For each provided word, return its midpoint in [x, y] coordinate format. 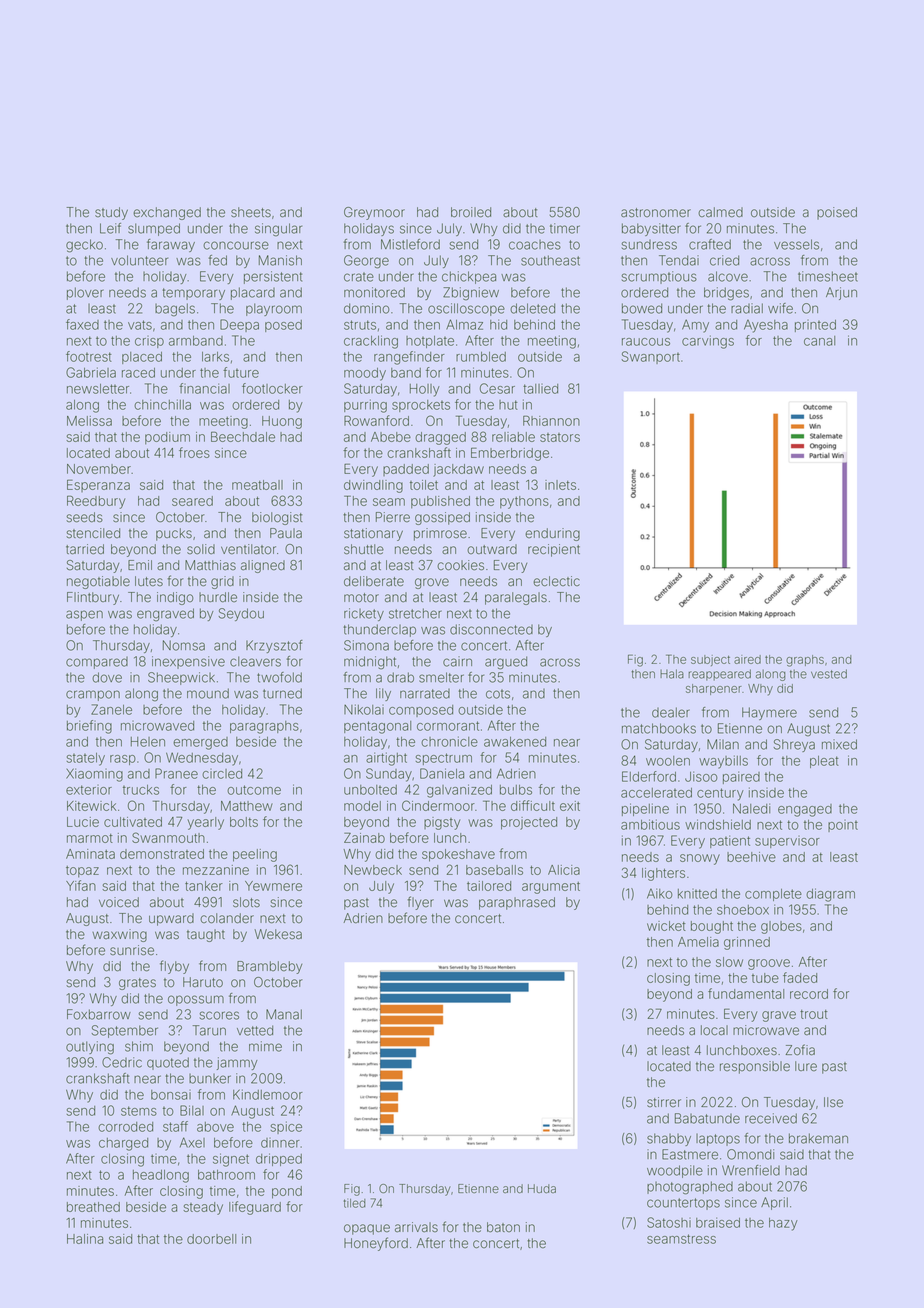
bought [712, 927]
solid [201, 549]
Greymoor [374, 213]
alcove [728, 276]
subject [710, 660]
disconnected [491, 629]
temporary [194, 294]
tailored [489, 886]
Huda [542, 1188]
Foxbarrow [99, 1014]
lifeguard [255, 1208]
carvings [708, 342]
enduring [552, 534]
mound [208, 693]
